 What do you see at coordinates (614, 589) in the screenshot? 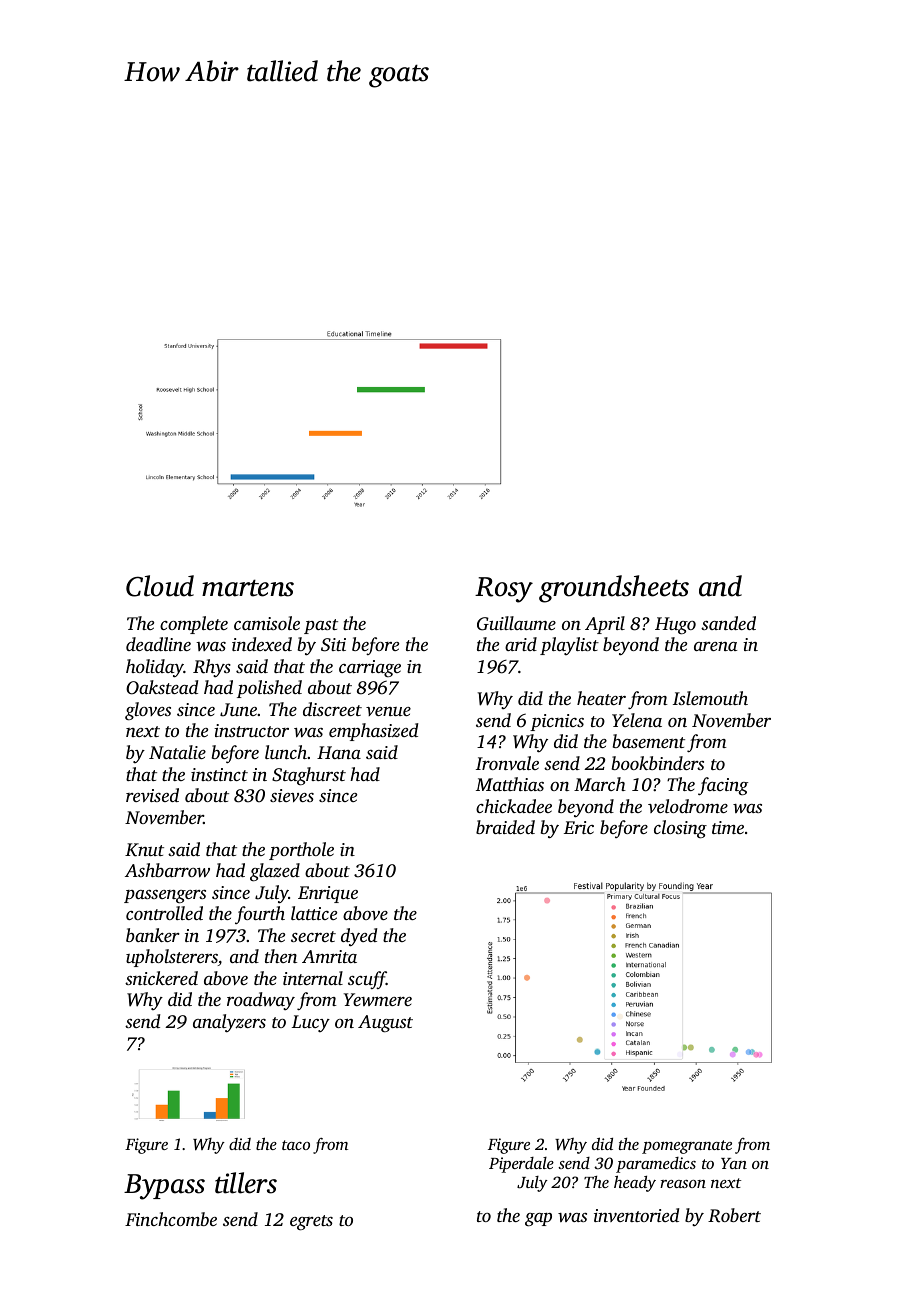
I see `groundsheets` at bounding box center [614, 589].
